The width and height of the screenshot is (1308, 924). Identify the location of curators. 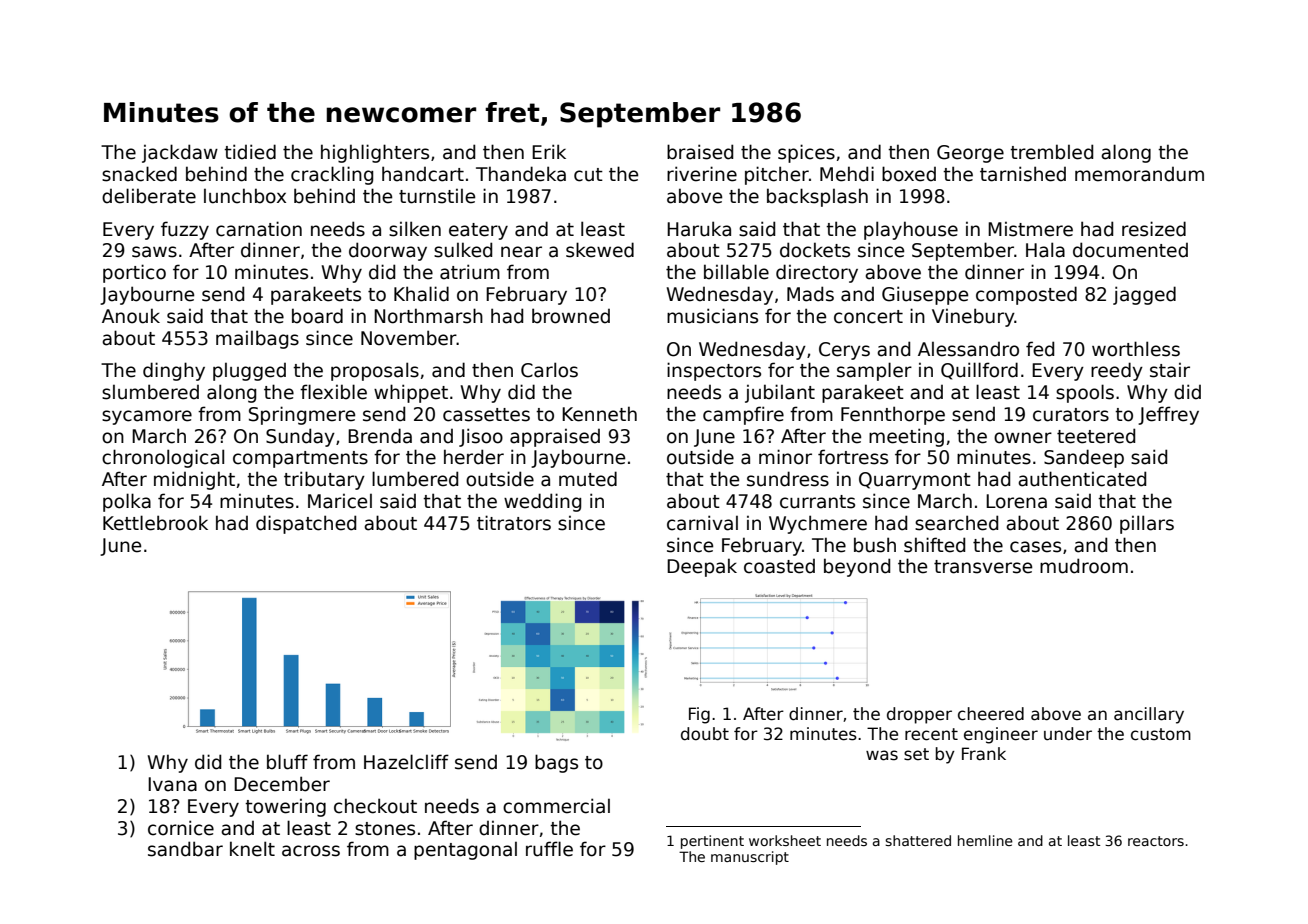
(1071, 415).
